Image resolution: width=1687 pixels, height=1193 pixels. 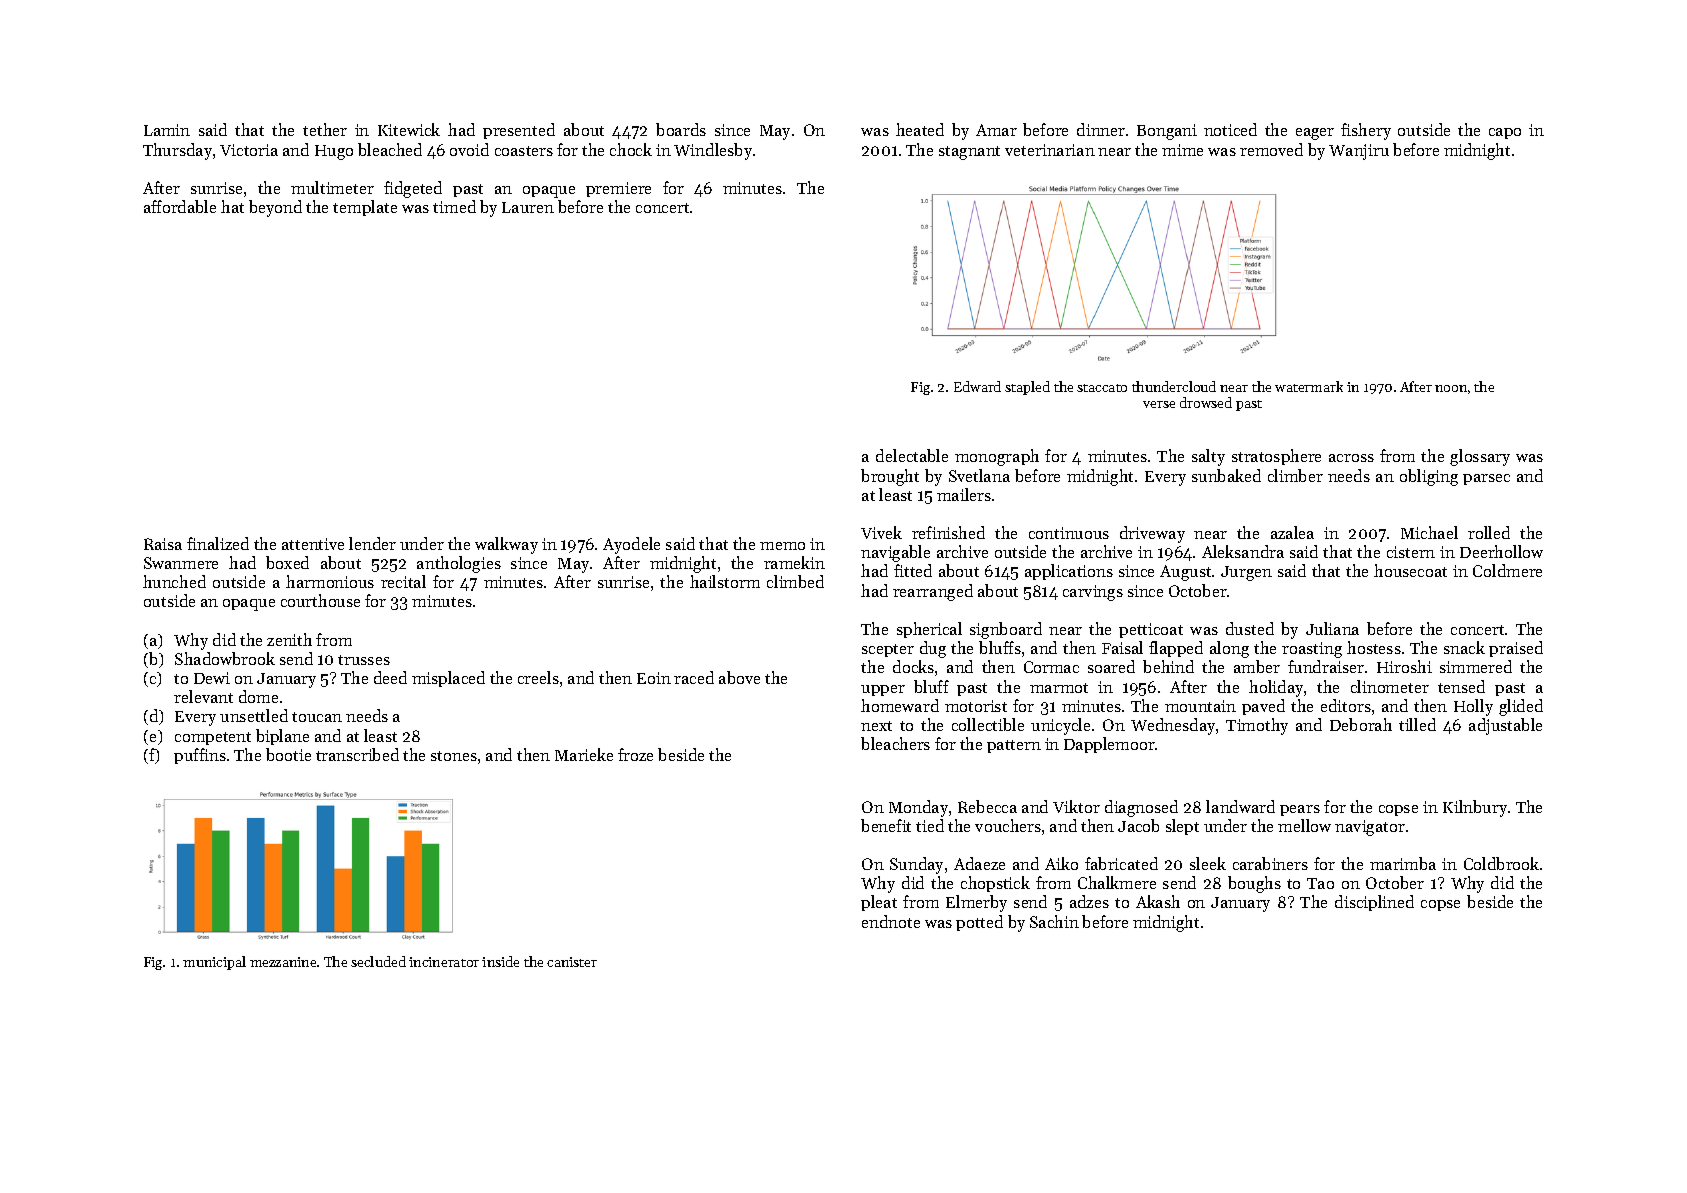 What do you see at coordinates (969, 153) in the screenshot?
I see `stagnant` at bounding box center [969, 153].
